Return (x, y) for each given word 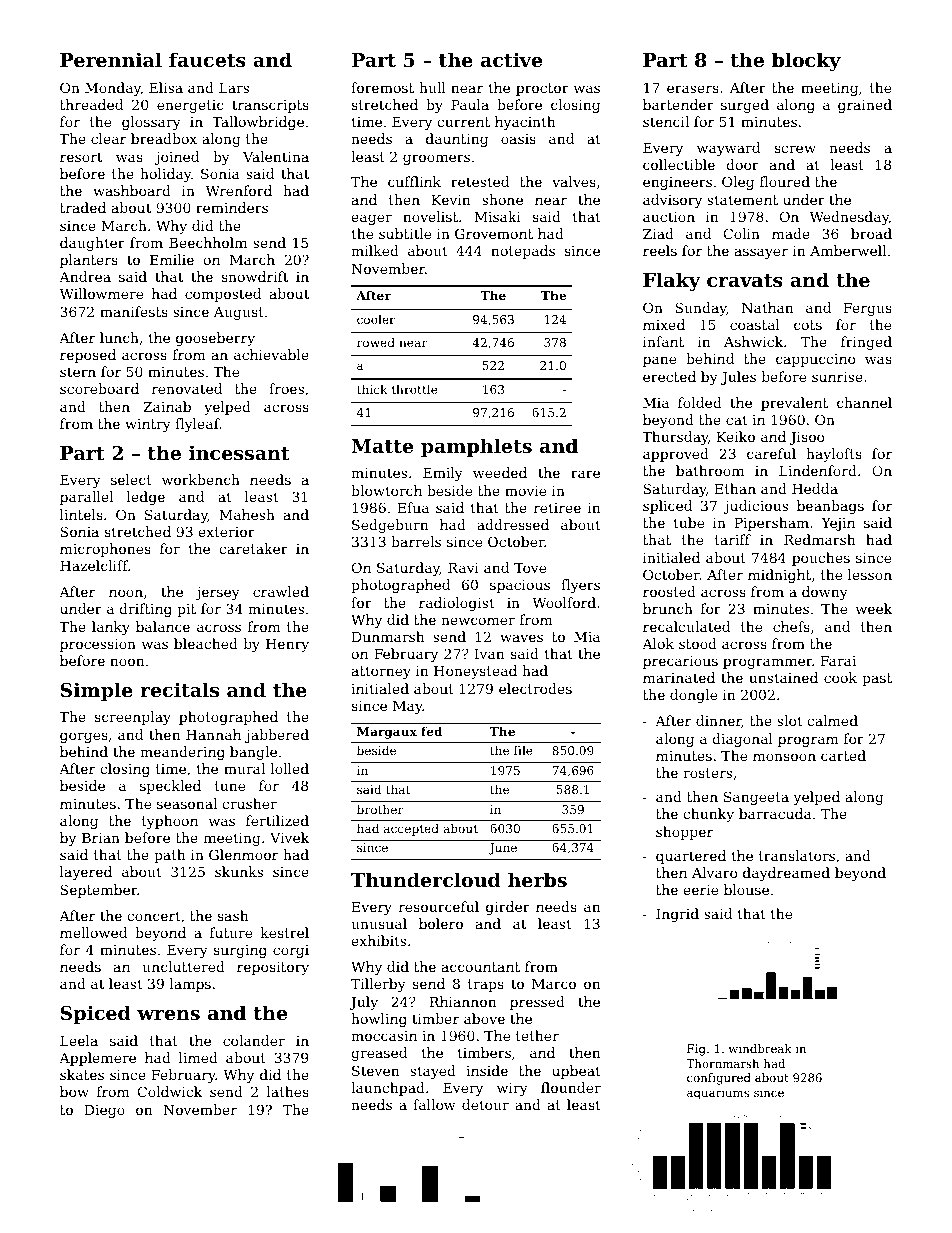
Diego (104, 1111)
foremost (382, 87)
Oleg (738, 183)
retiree (557, 508)
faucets (207, 60)
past (877, 679)
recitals (179, 690)
